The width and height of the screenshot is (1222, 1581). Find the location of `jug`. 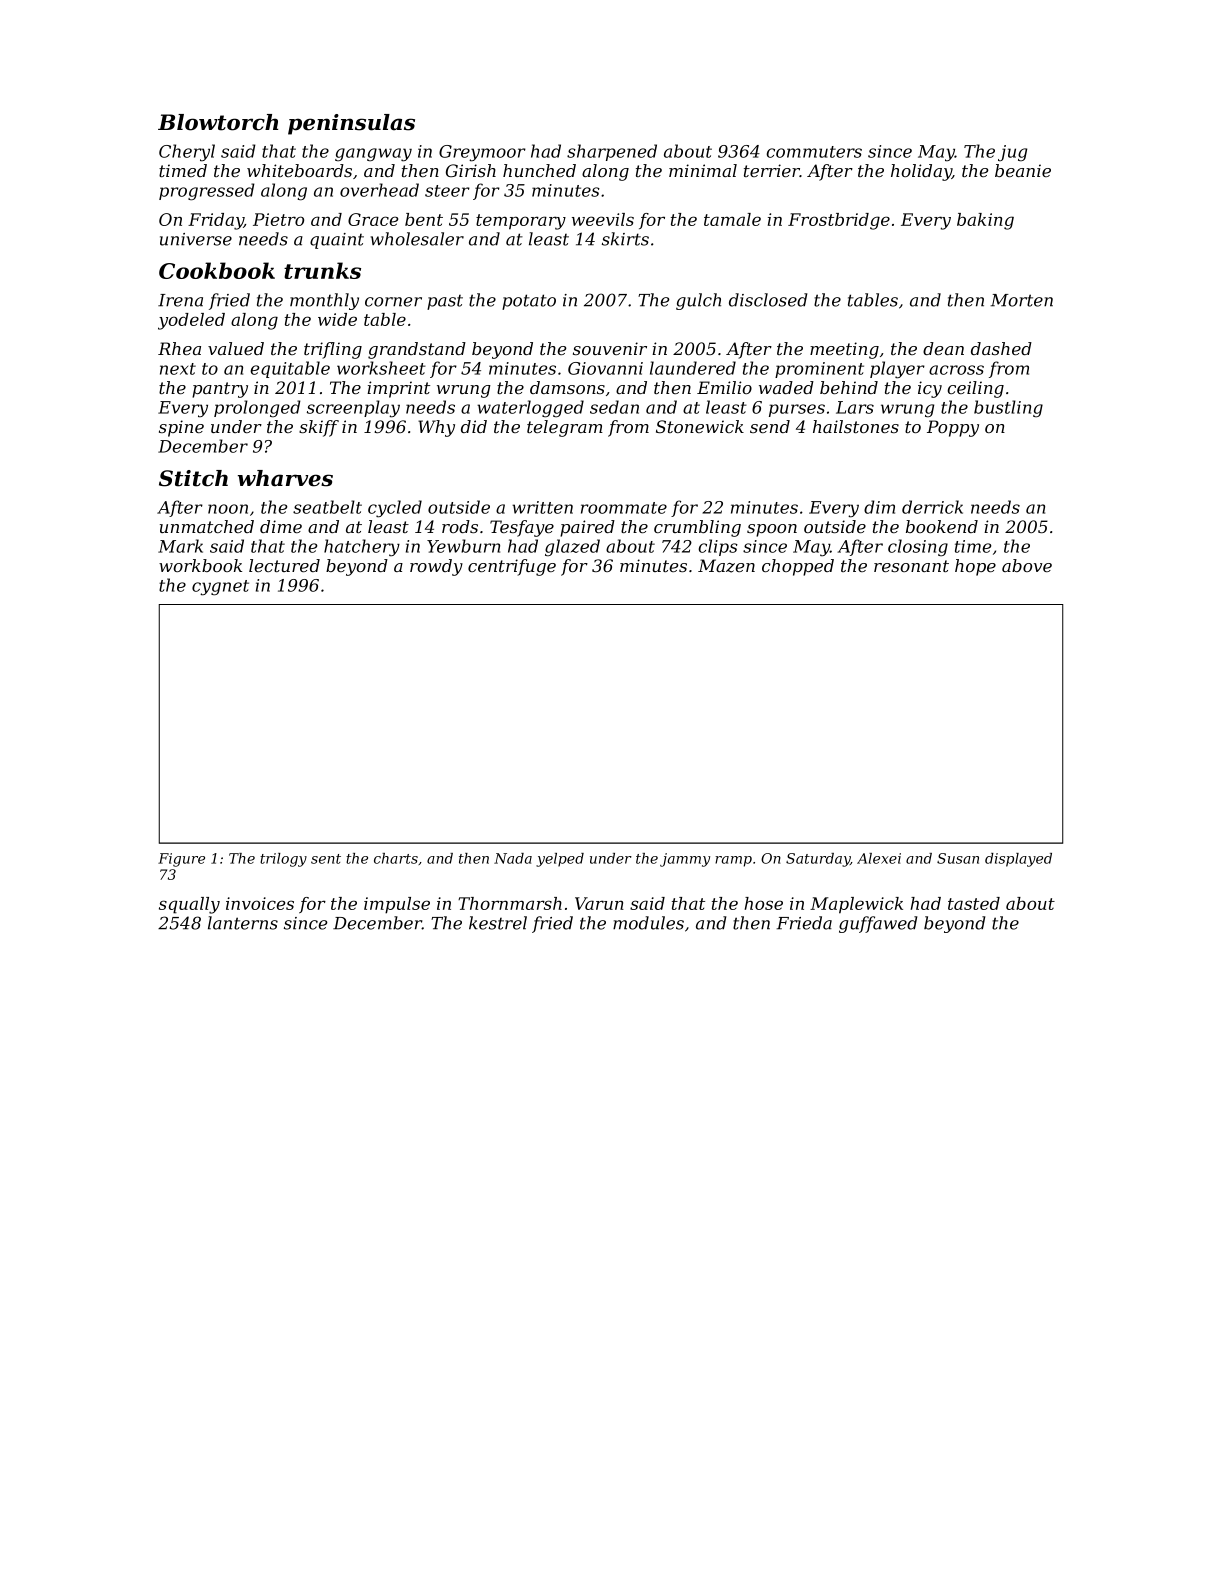

jug is located at coordinates (1012, 153).
